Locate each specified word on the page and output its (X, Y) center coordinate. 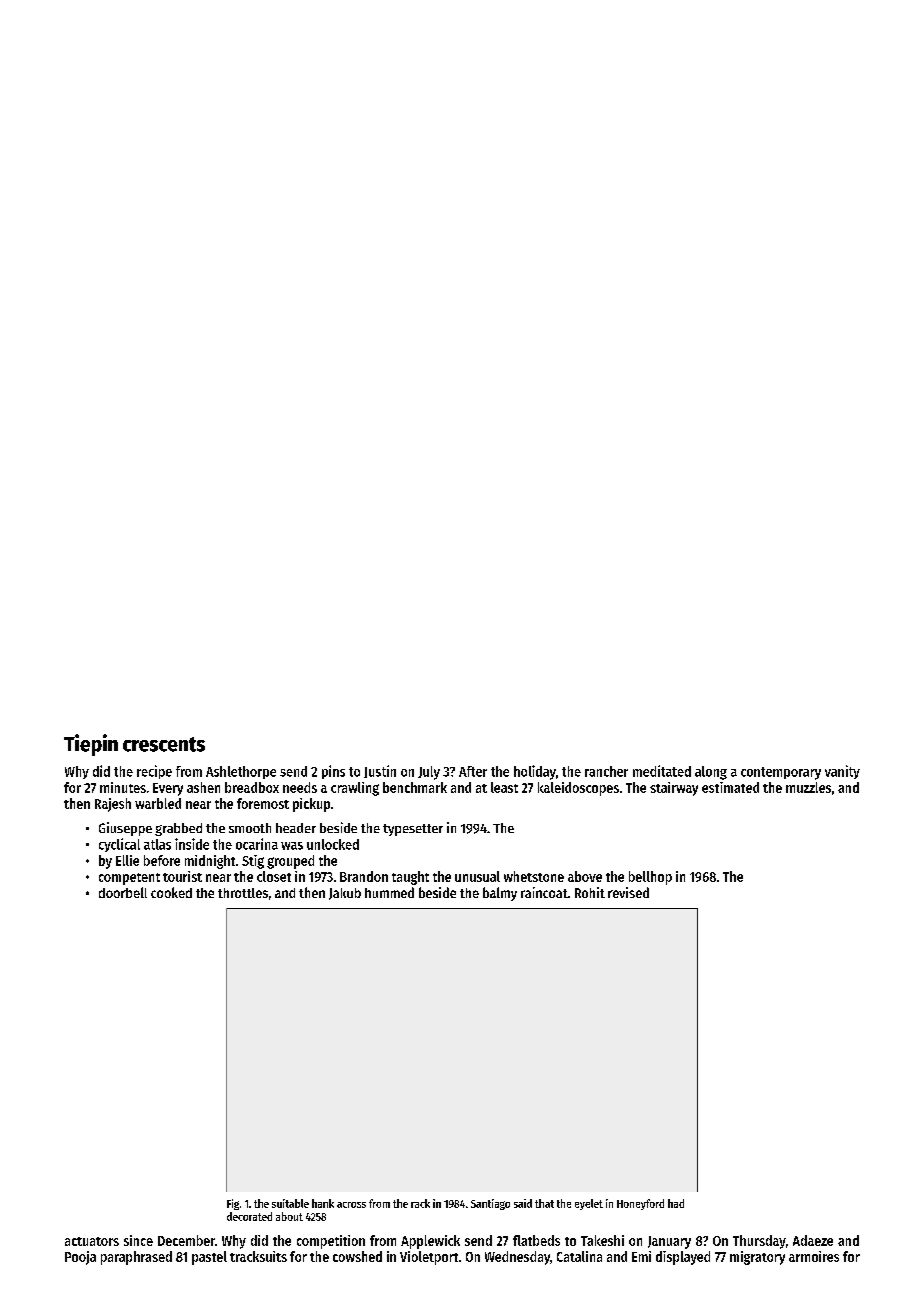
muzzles (808, 787)
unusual (477, 876)
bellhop (650, 878)
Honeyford (640, 1204)
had (676, 1203)
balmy (500, 894)
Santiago (490, 1204)
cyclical (119, 845)
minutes (123, 787)
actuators (92, 1241)
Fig (233, 1204)
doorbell (123, 892)
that (544, 1203)
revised (628, 892)
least (504, 787)
